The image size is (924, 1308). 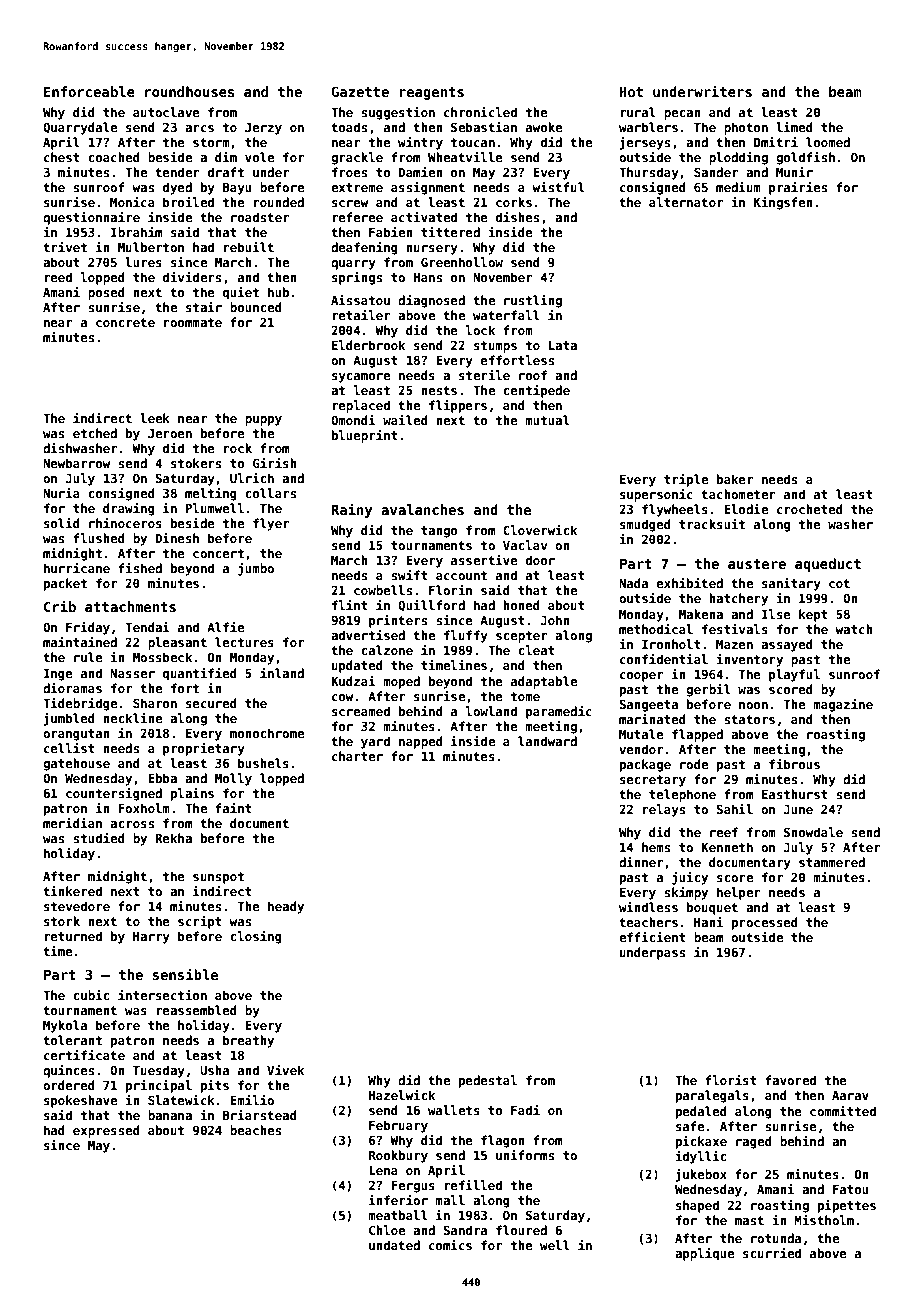 I want to click on limed, so click(x=794, y=127).
